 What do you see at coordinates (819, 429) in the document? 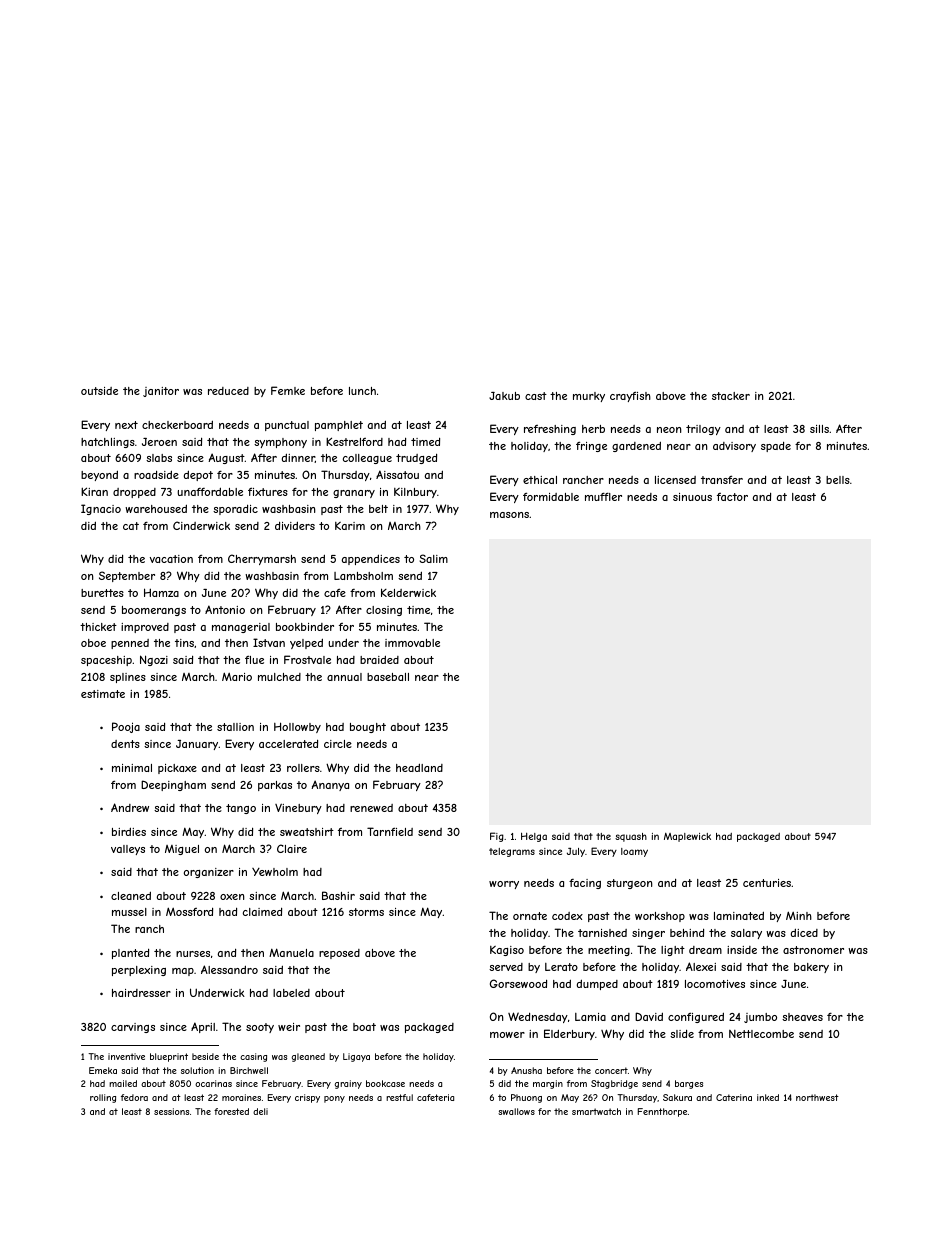
I see `sills` at bounding box center [819, 429].
